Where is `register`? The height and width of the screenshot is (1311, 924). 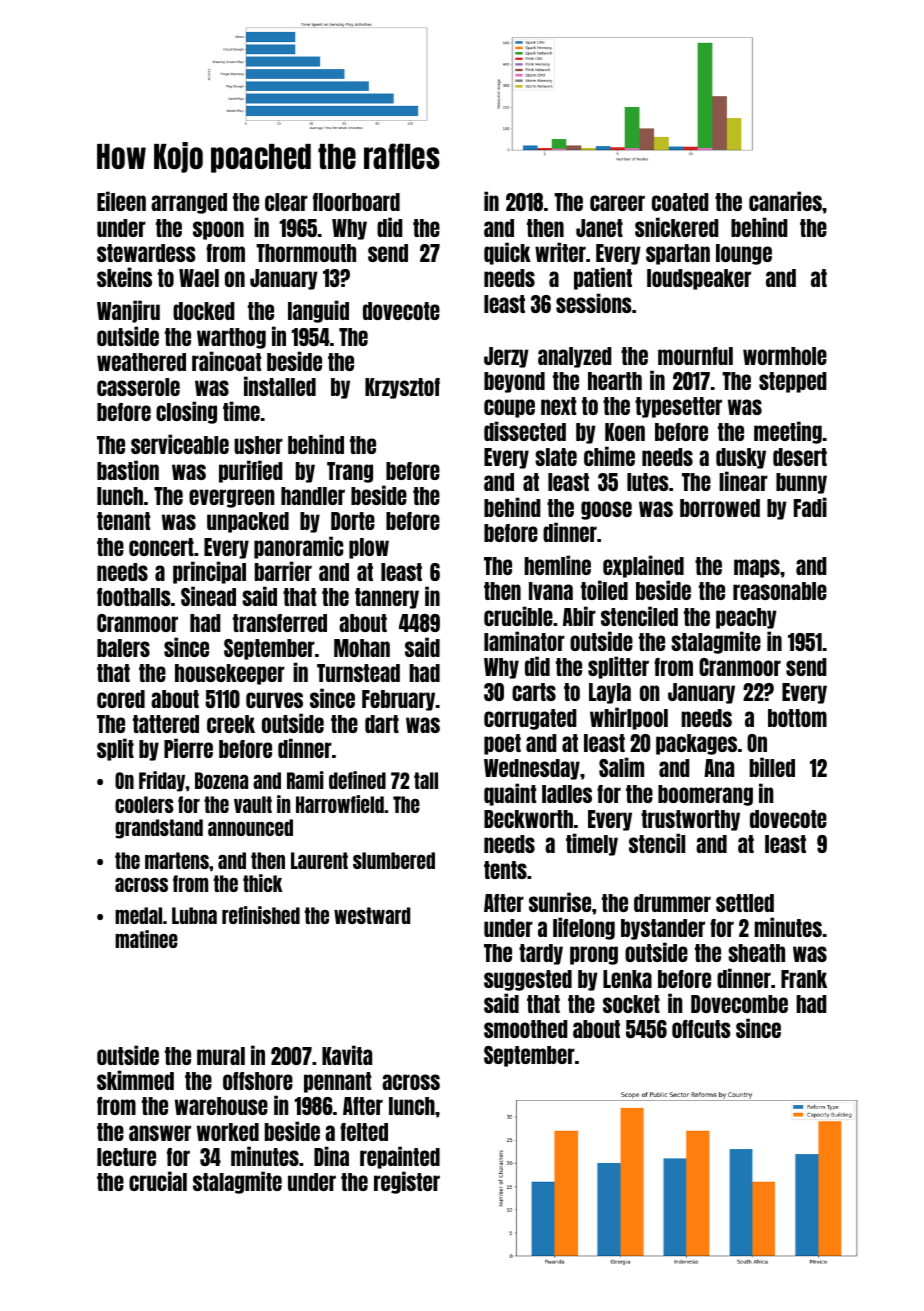 register is located at coordinates (407, 1182).
